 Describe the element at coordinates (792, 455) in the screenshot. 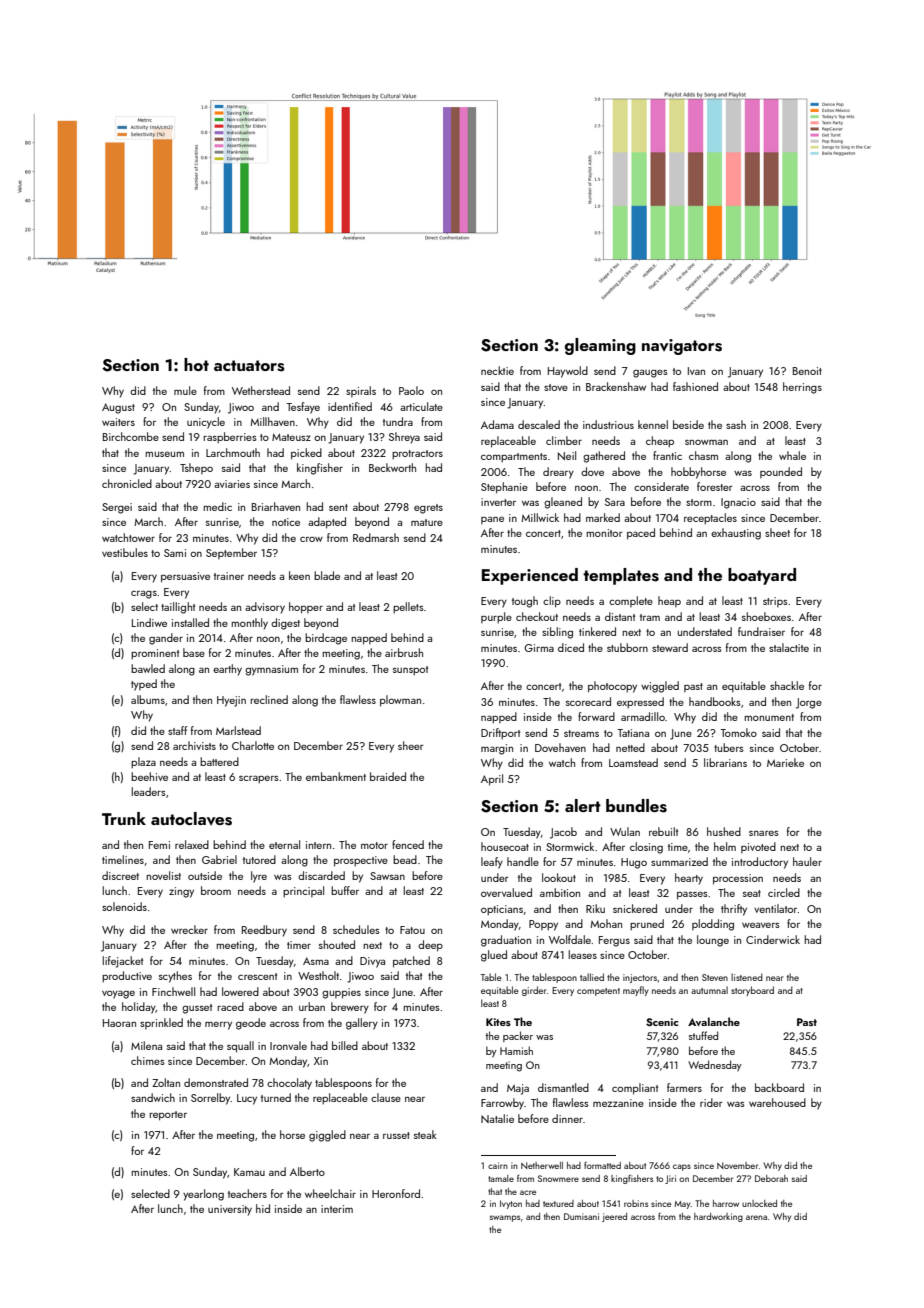

I see `whale` at that location.
